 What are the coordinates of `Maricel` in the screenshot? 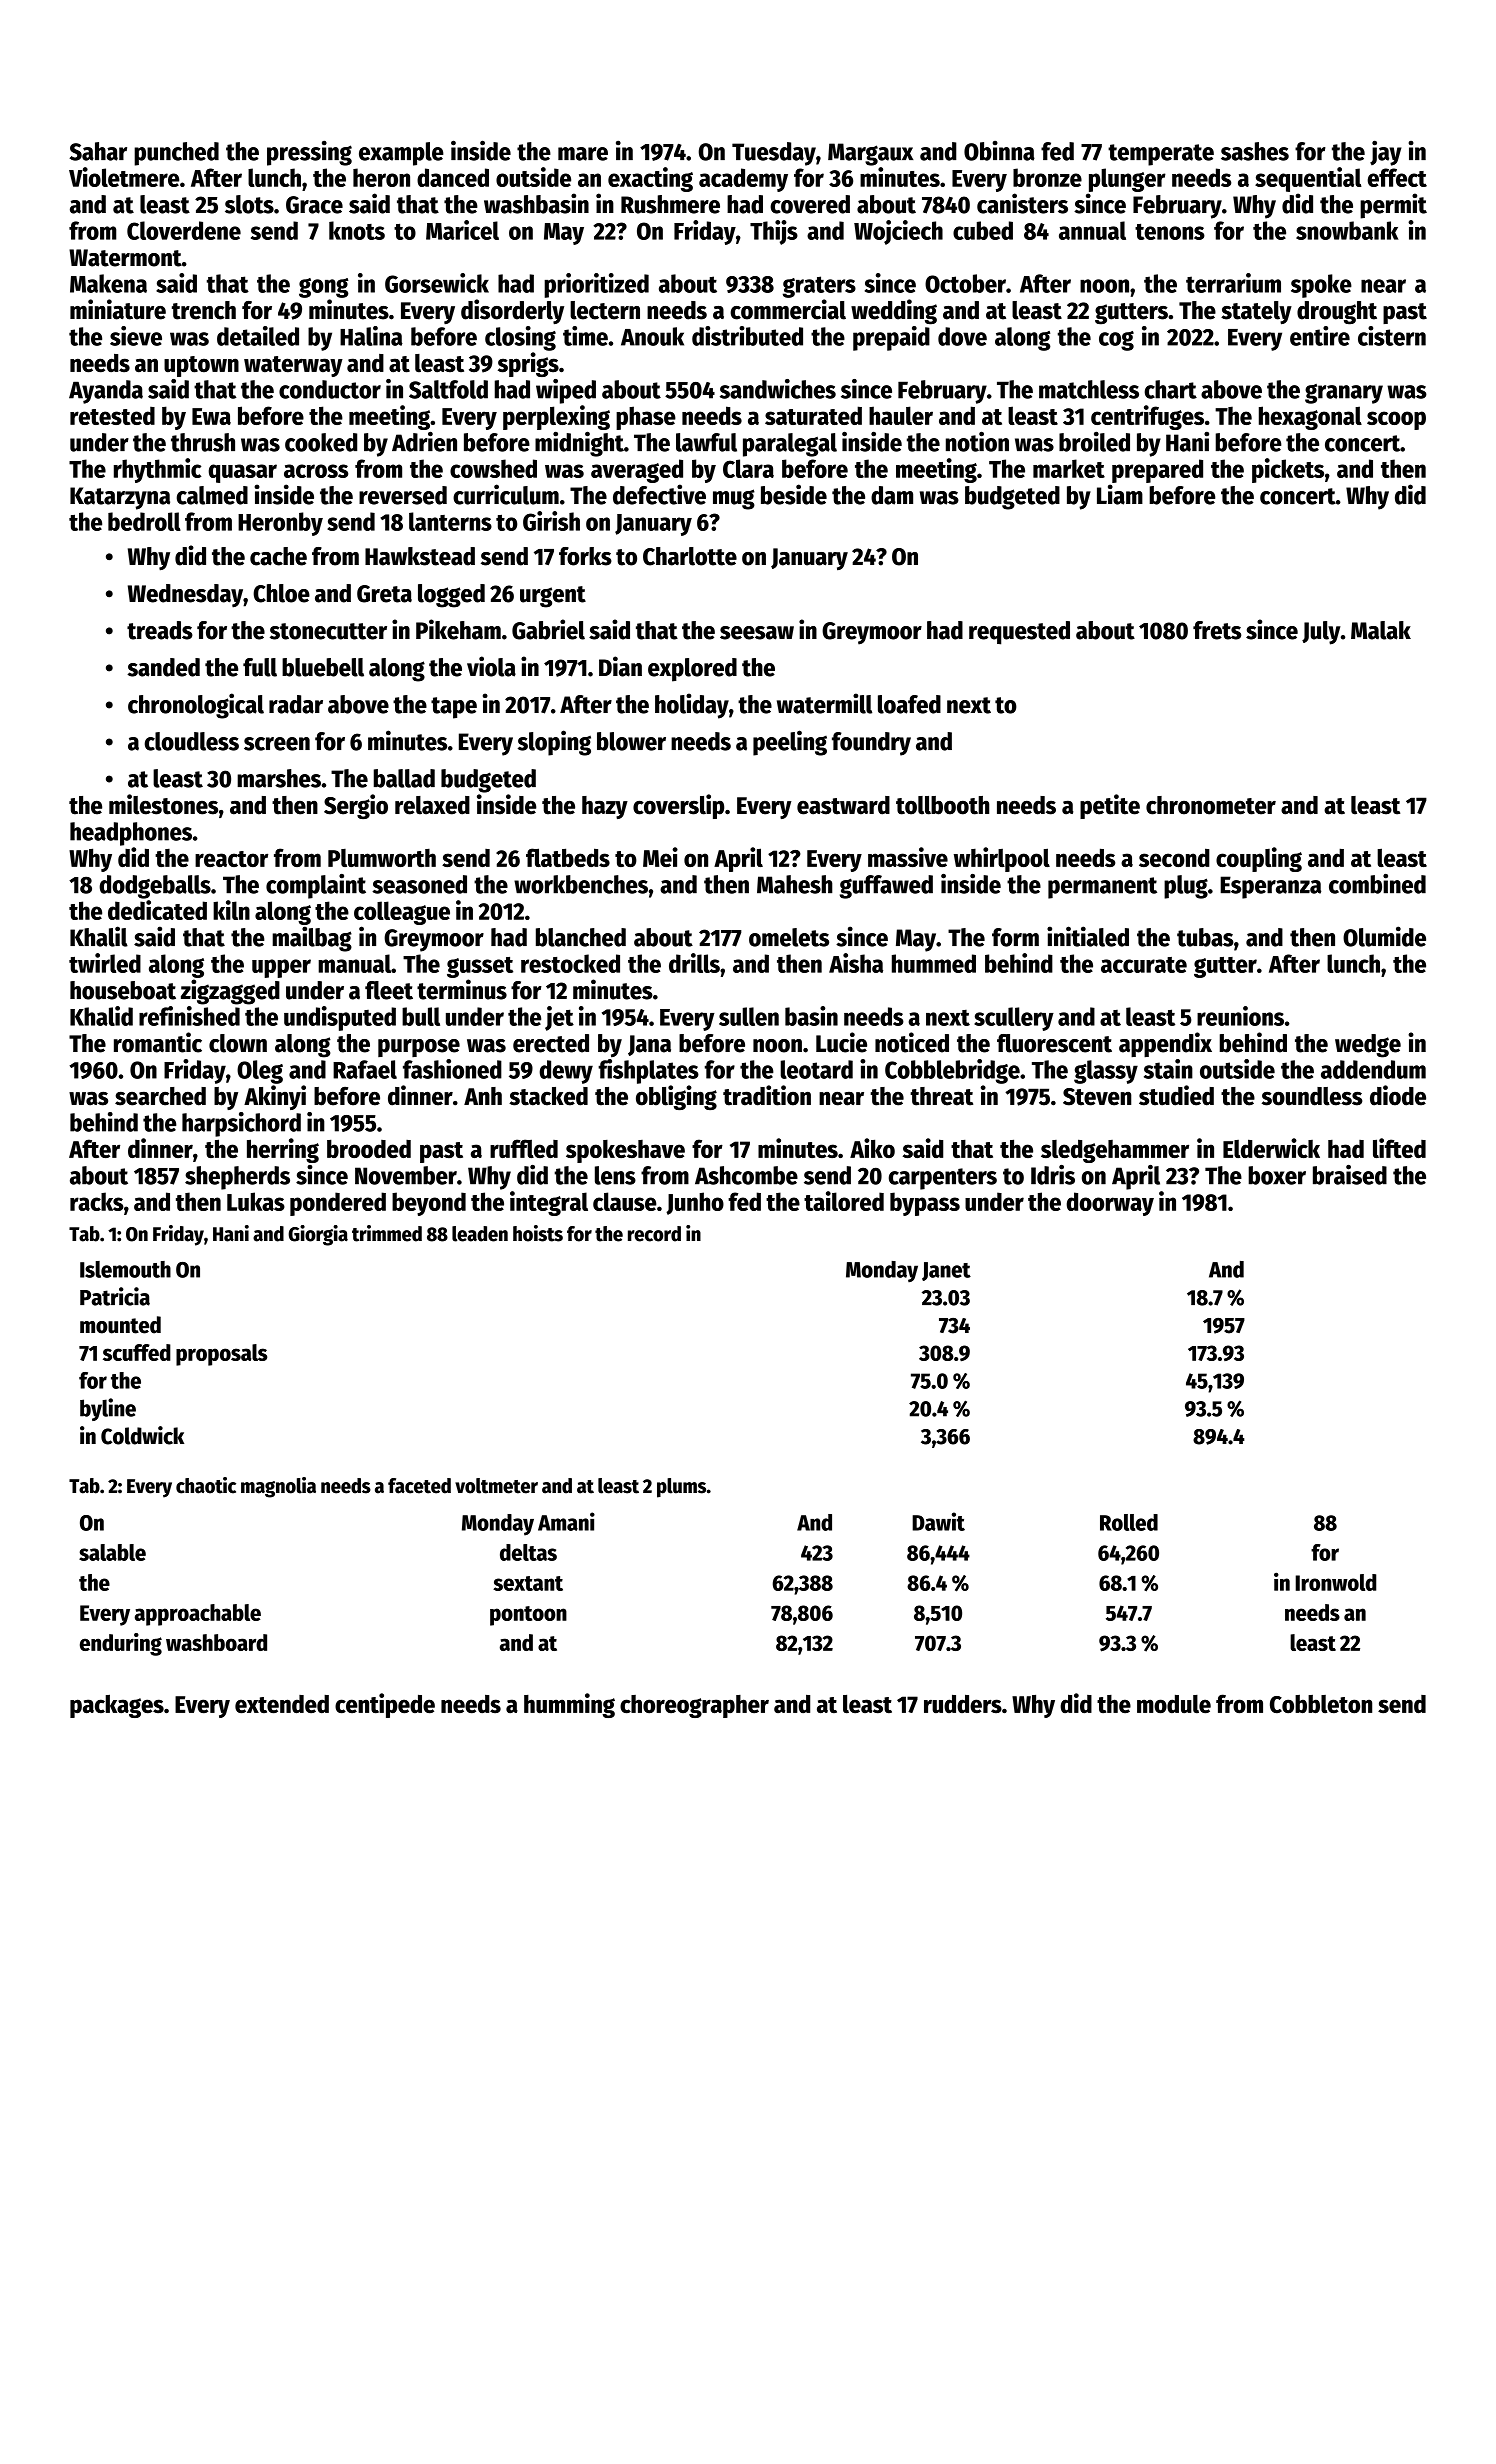 It's located at (462, 230).
